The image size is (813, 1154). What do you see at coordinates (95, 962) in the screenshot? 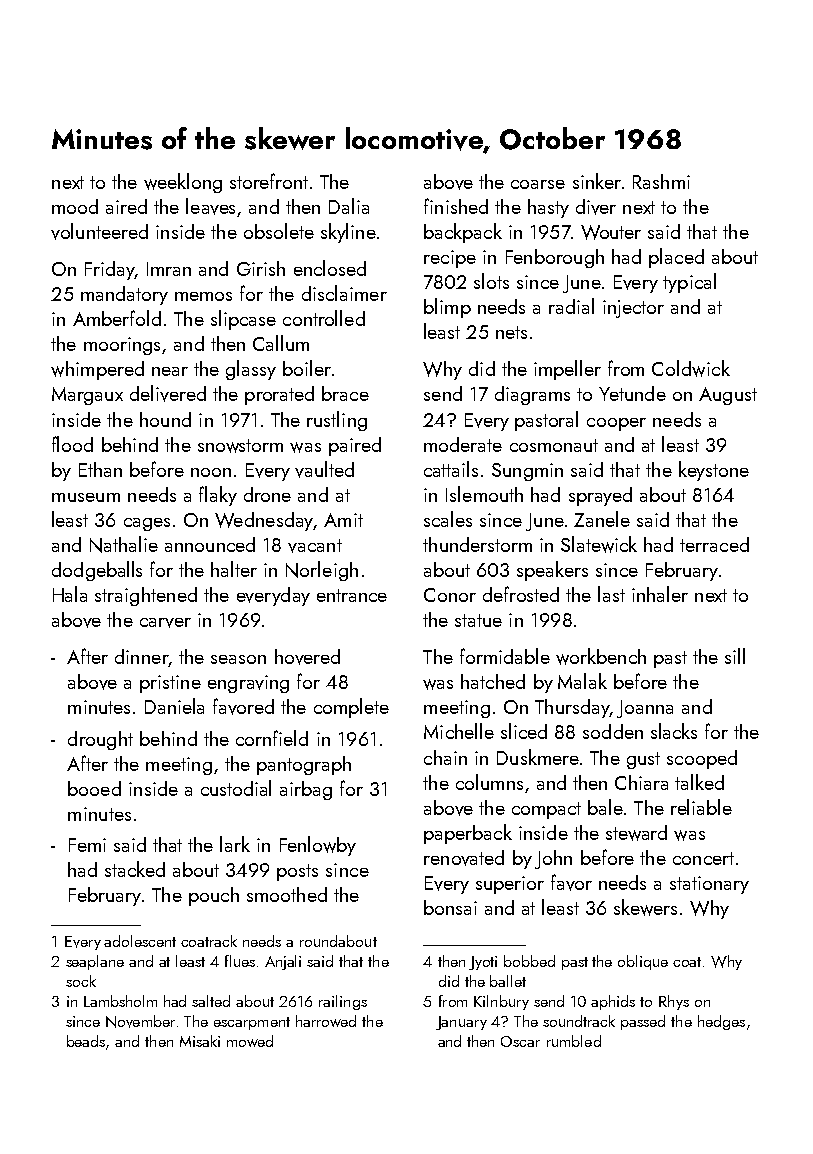
I see `seaplane` at bounding box center [95, 962].
